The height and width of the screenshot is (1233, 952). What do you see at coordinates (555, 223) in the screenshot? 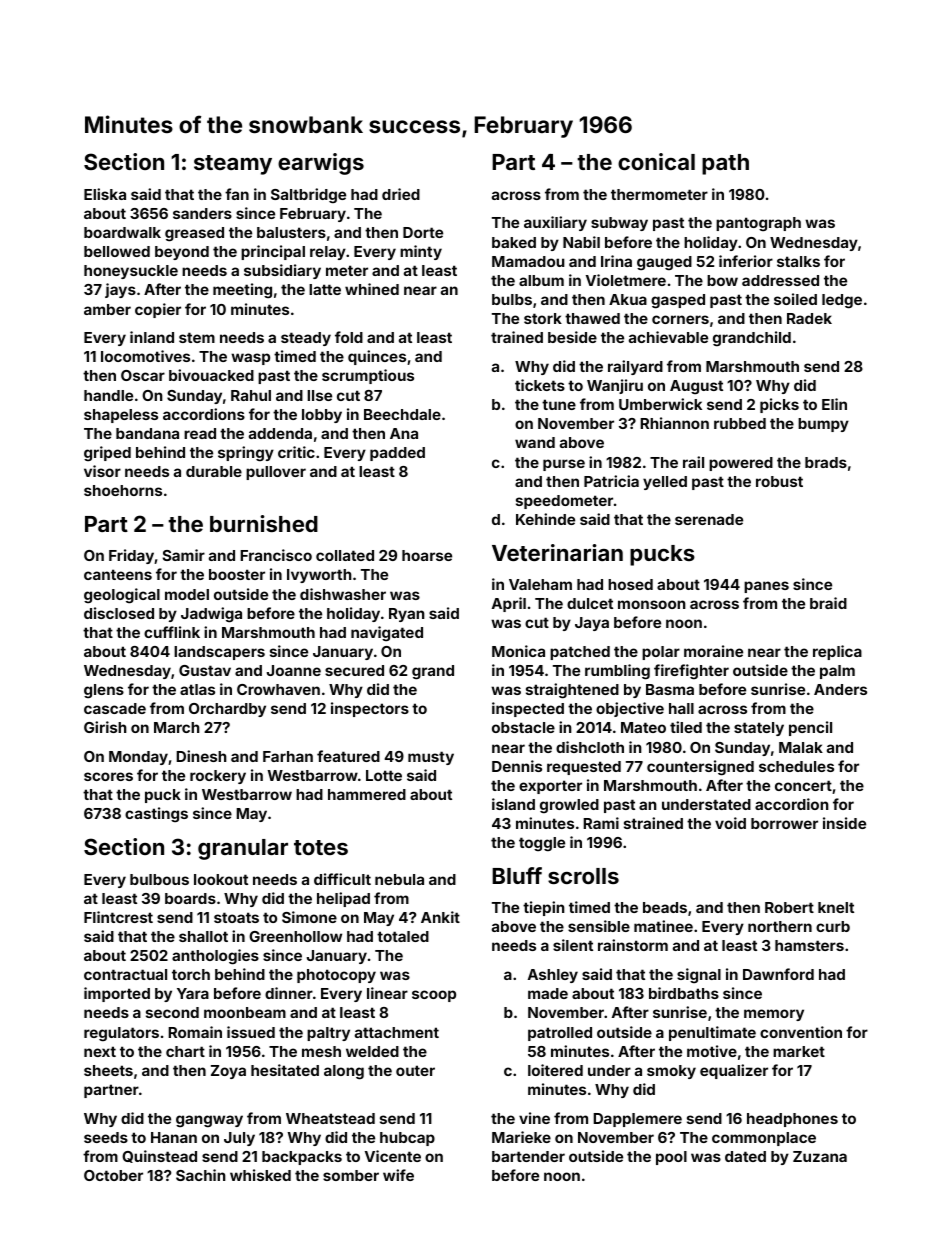
I see `auxiliary` at bounding box center [555, 223].
